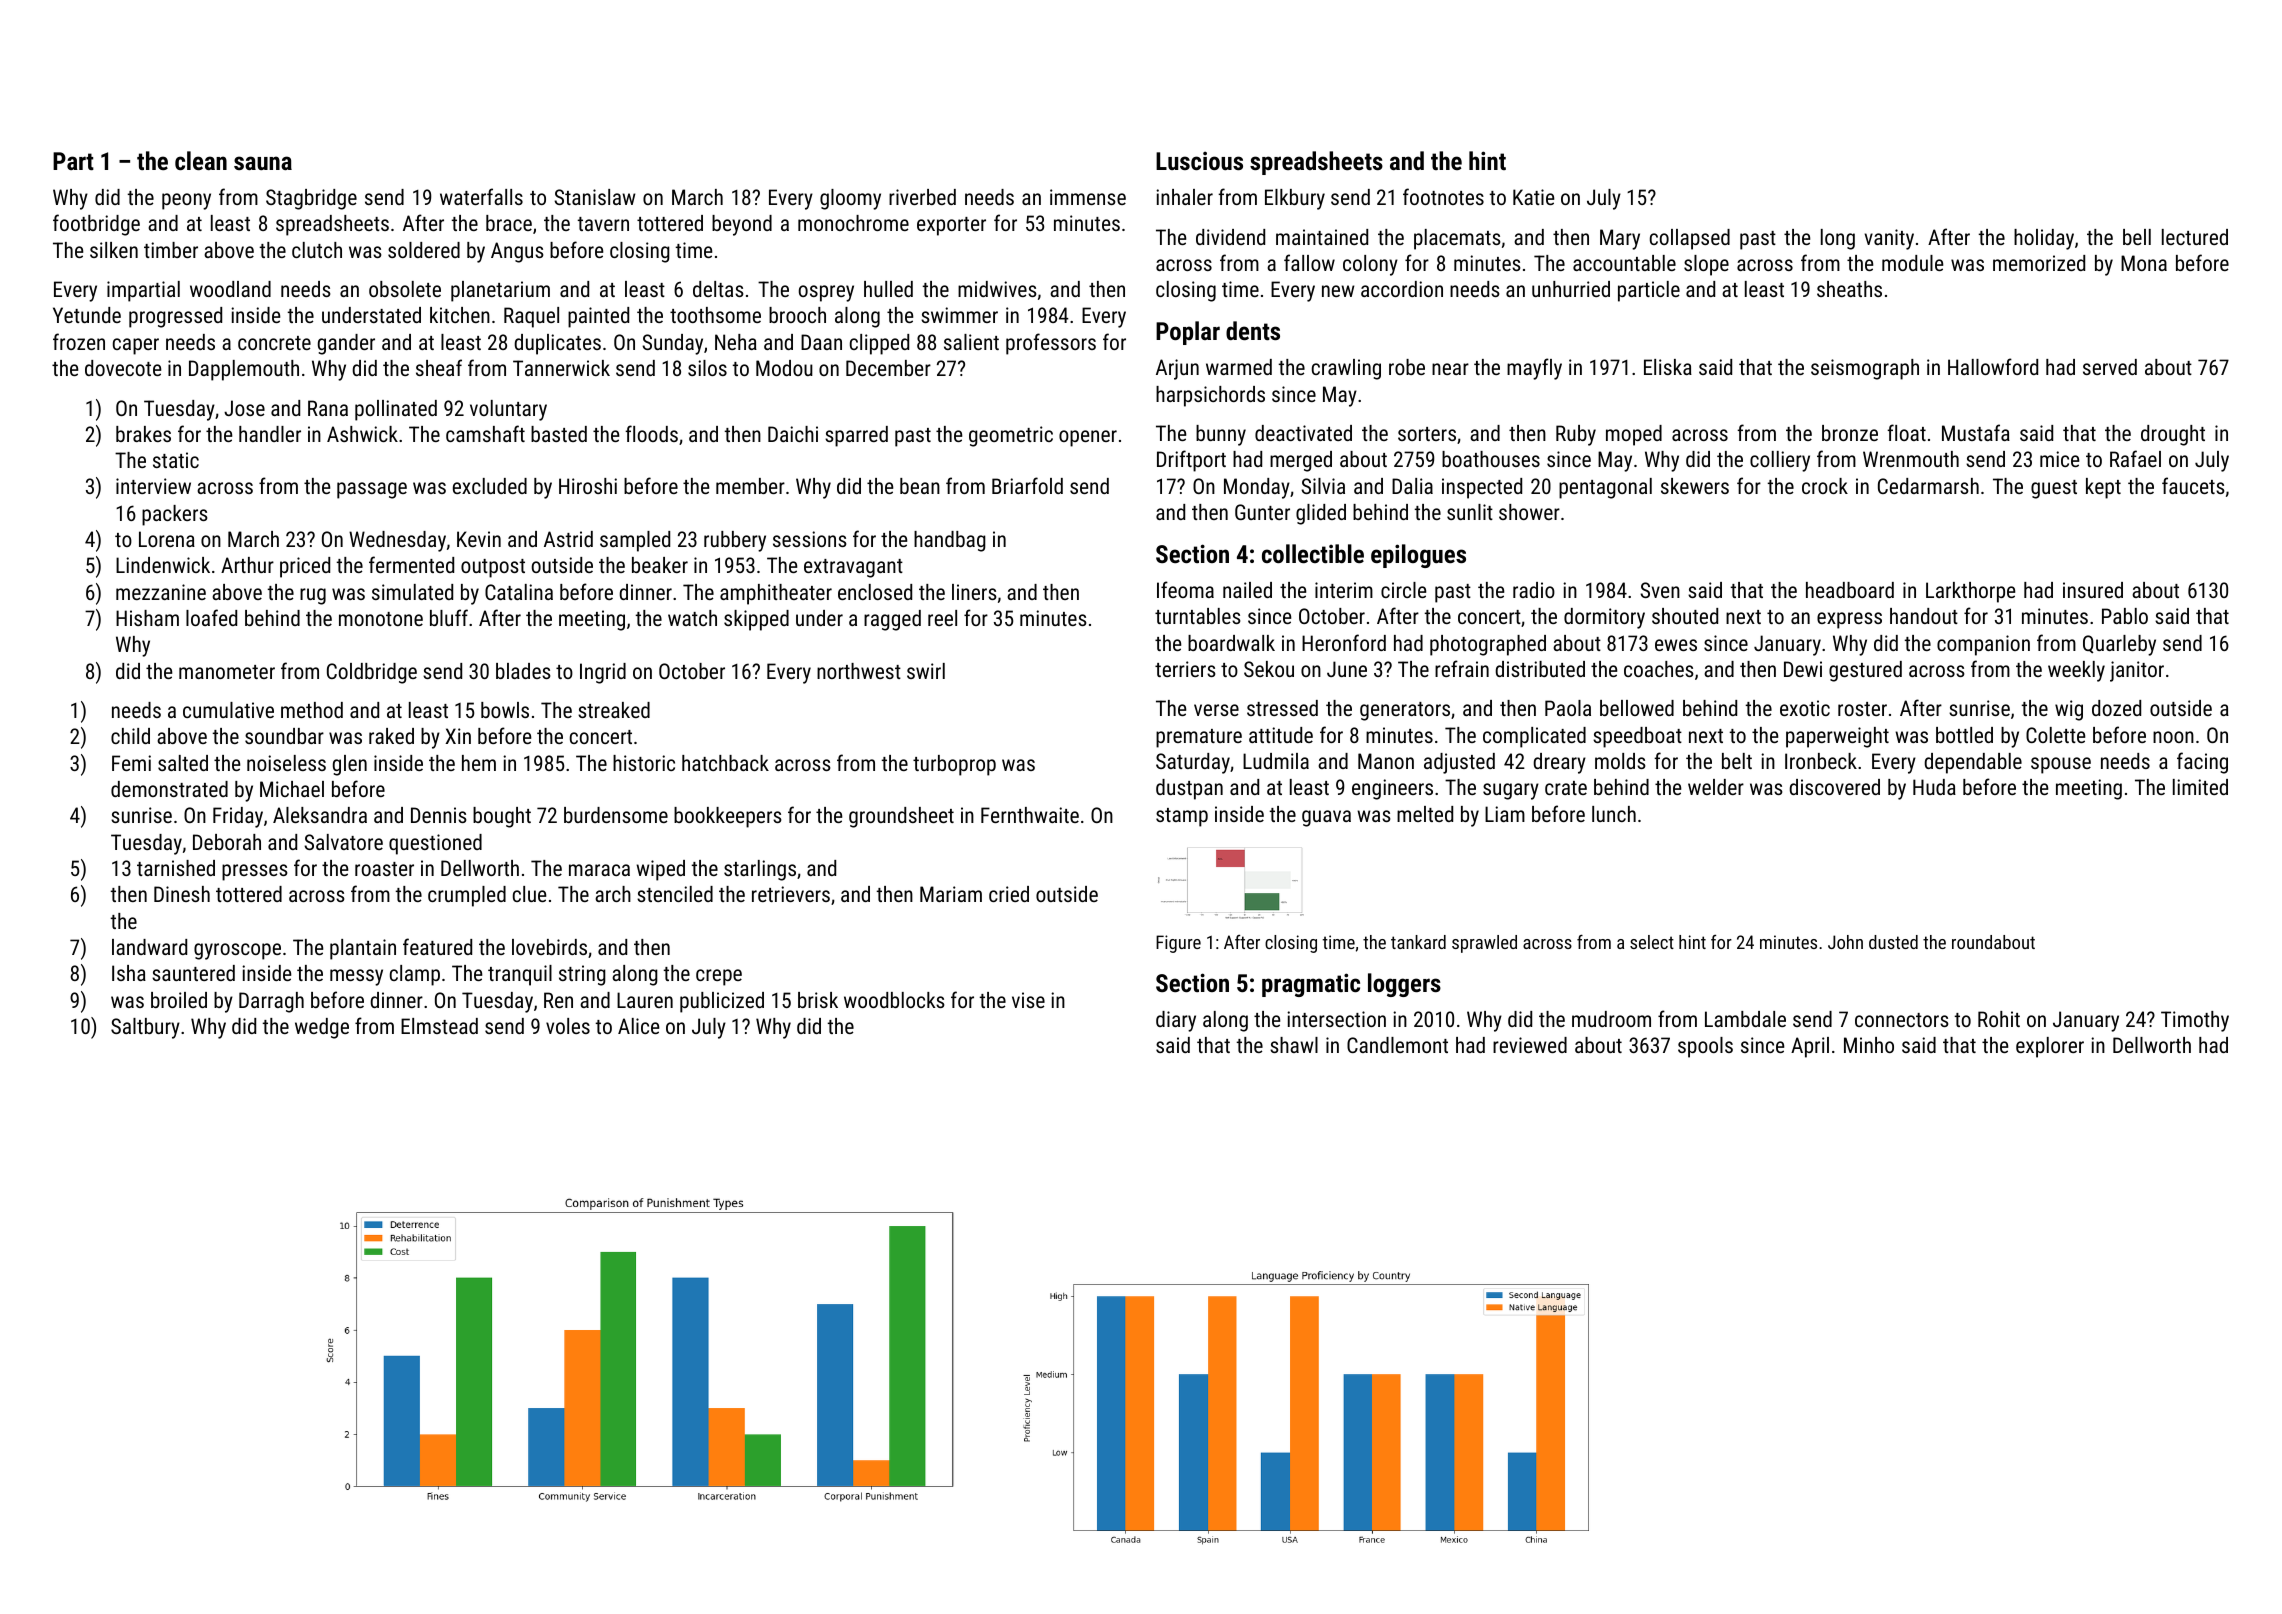  Describe the element at coordinates (1457, 239) in the page. I see `placemats` at that location.
